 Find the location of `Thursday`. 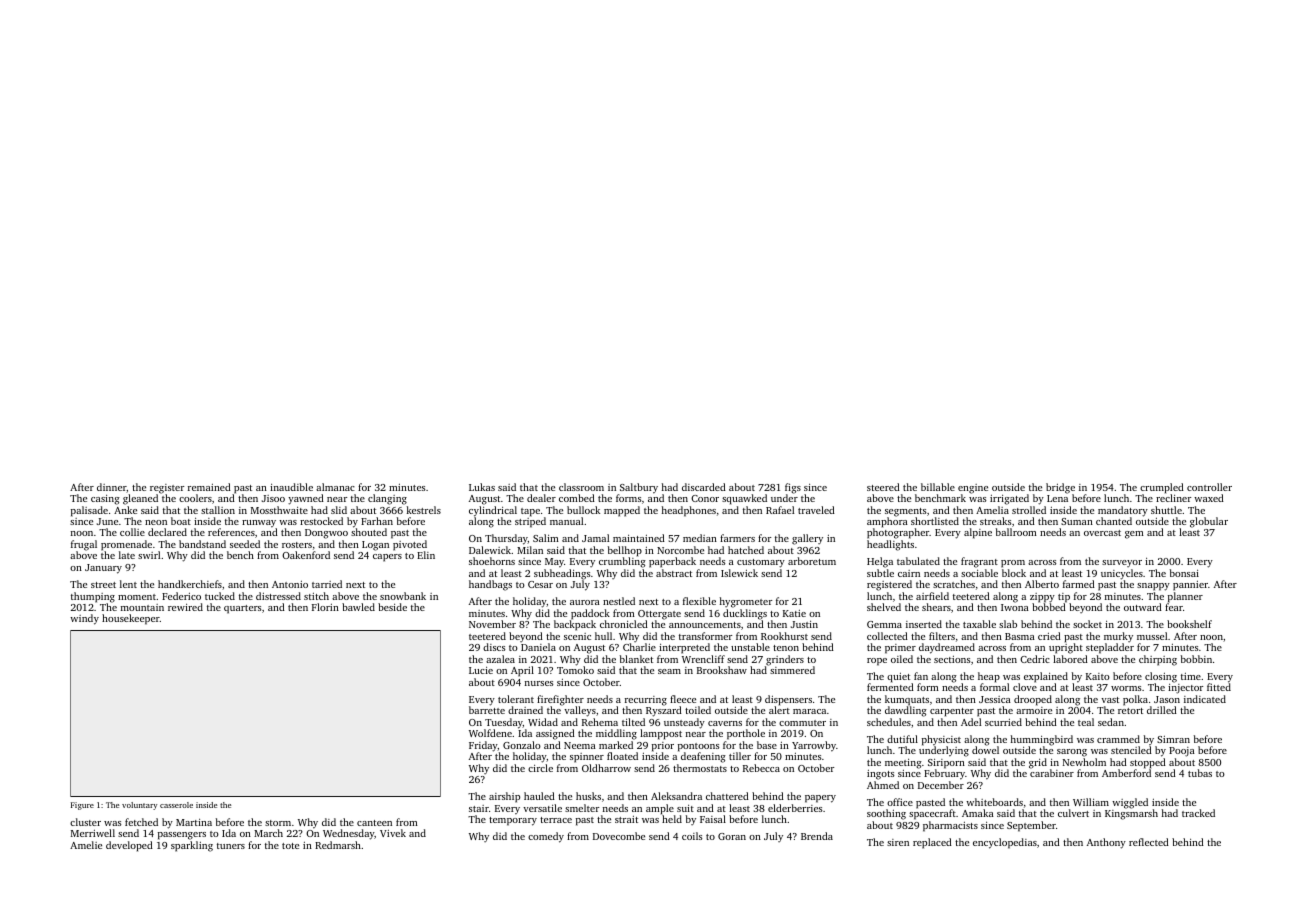

Thursday is located at coordinates (506, 539).
